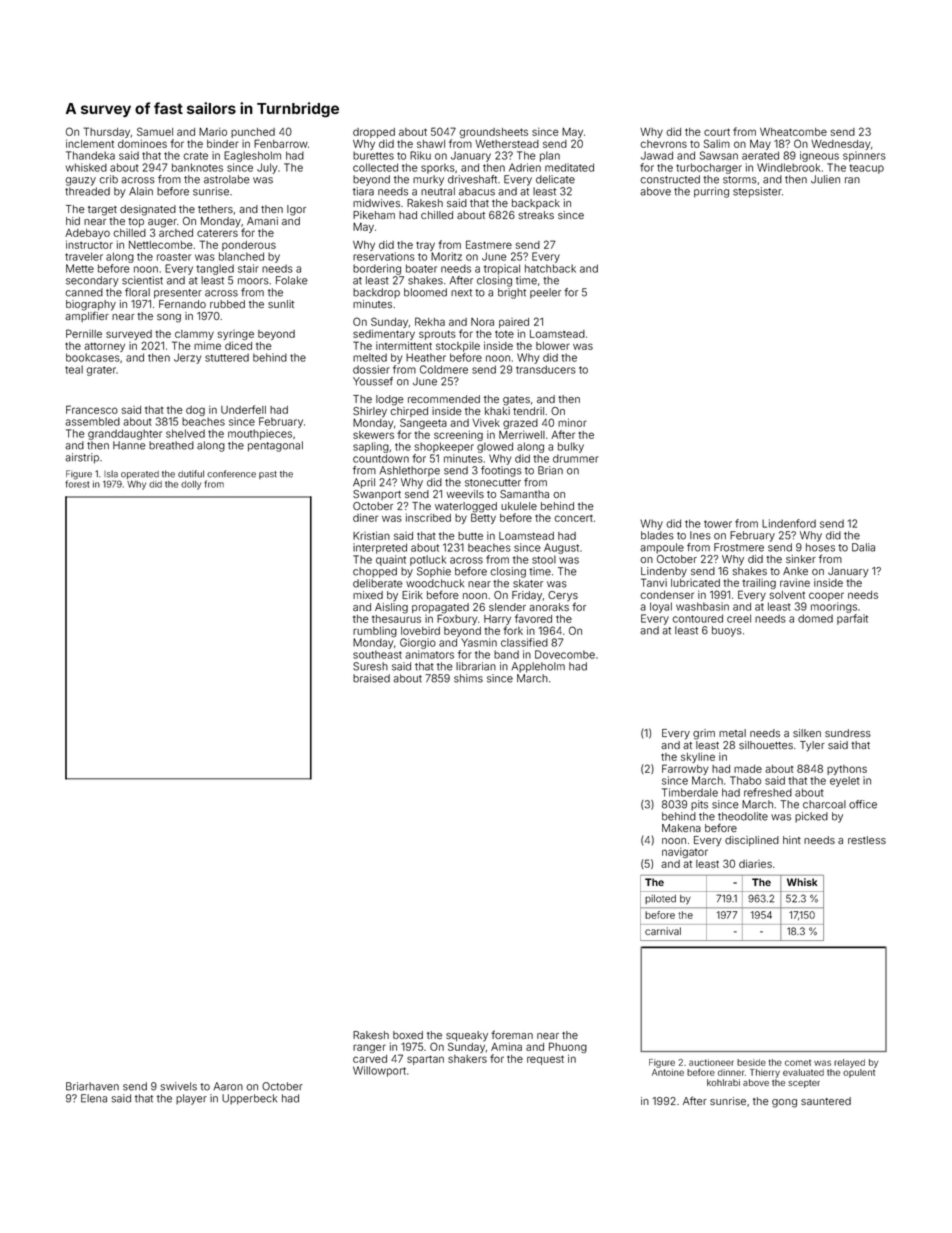 Image resolution: width=952 pixels, height=1233 pixels. What do you see at coordinates (760, 155) in the screenshot?
I see `aerated` at bounding box center [760, 155].
